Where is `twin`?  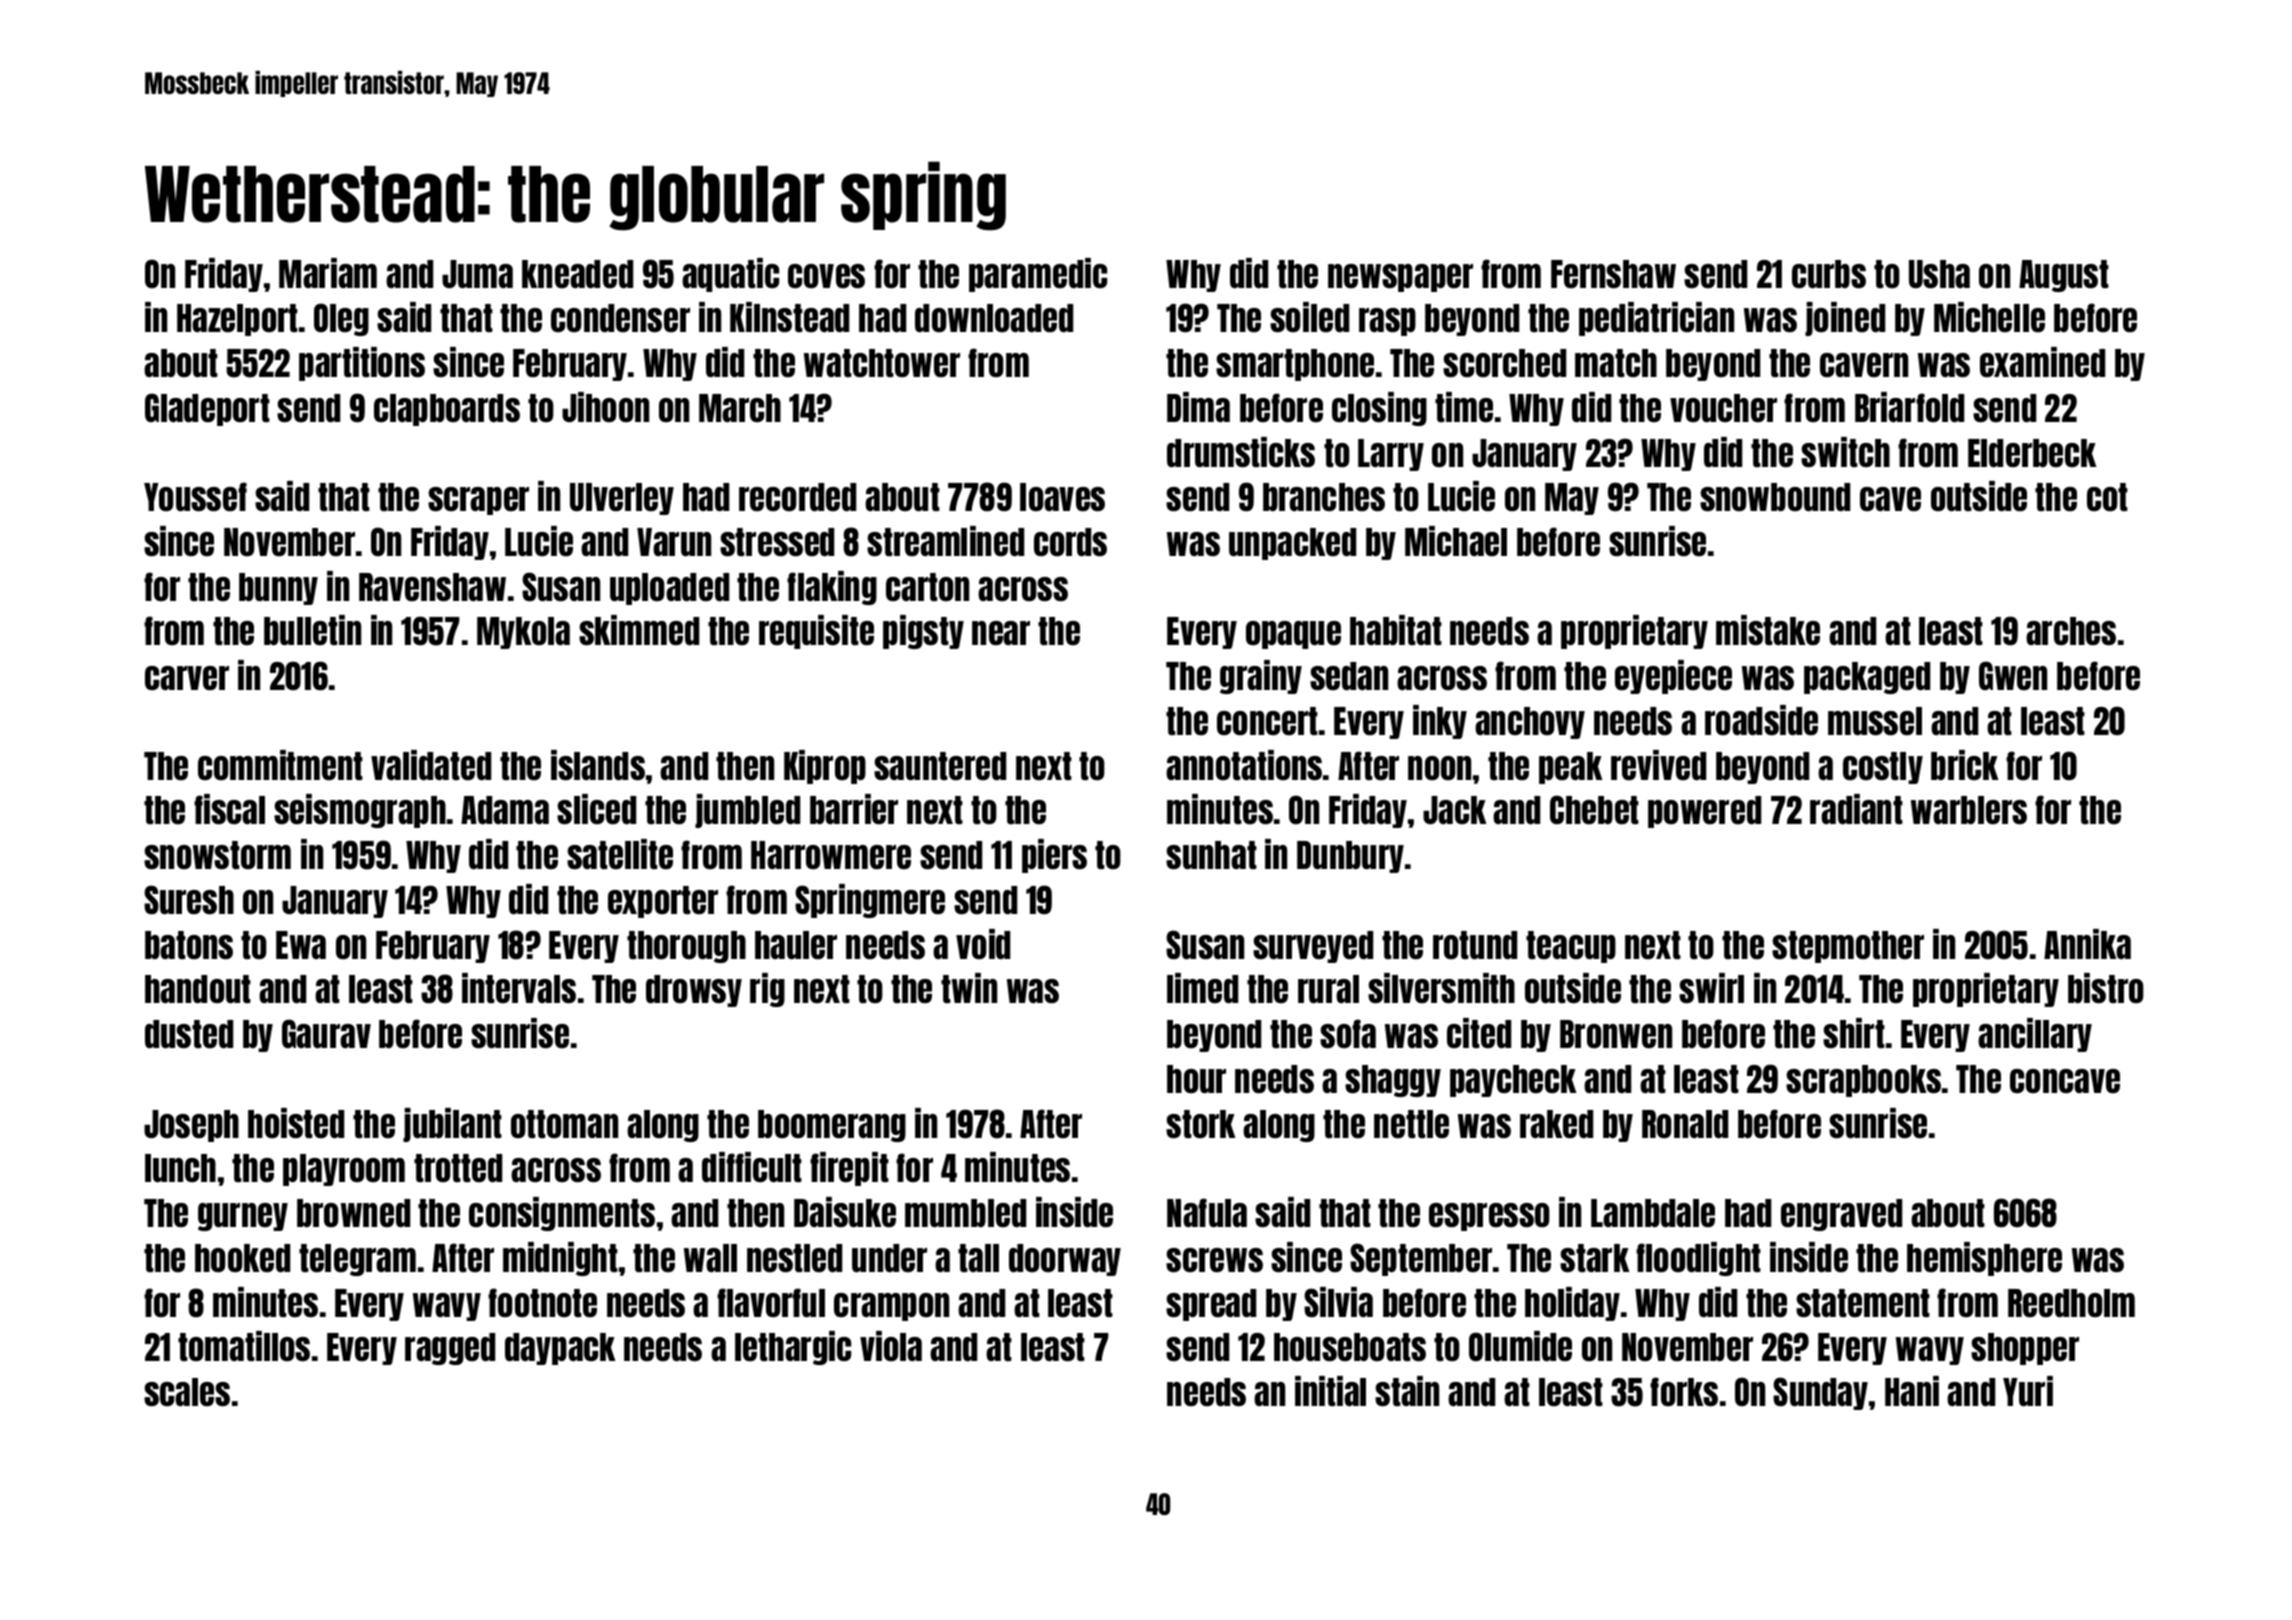
twin is located at coordinates (969, 988).
